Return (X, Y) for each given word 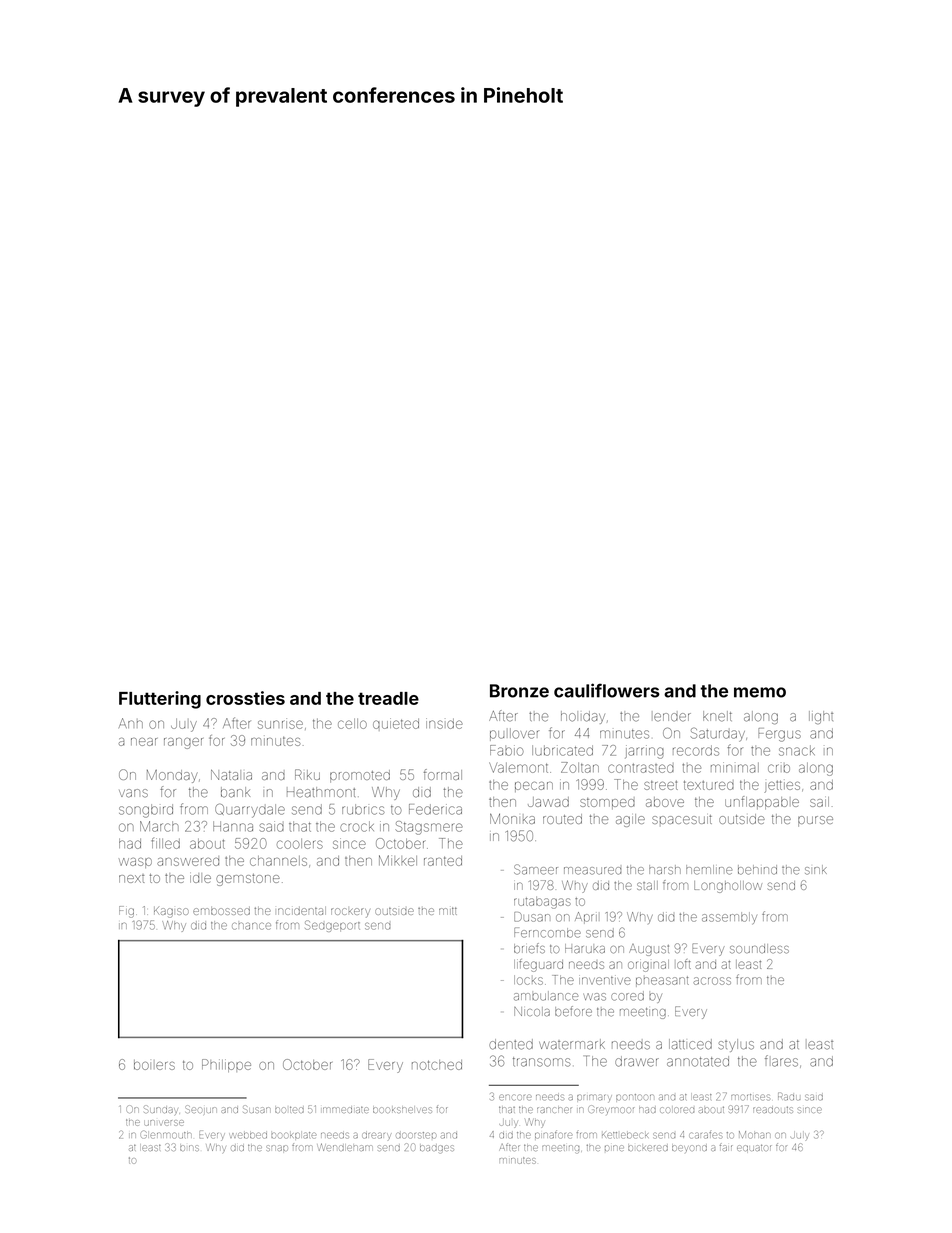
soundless (759, 949)
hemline (709, 870)
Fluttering (160, 700)
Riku (307, 774)
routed (562, 819)
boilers (154, 1065)
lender (672, 717)
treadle (388, 698)
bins (189, 1148)
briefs (529, 948)
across (712, 981)
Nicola (532, 1012)
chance (251, 926)
